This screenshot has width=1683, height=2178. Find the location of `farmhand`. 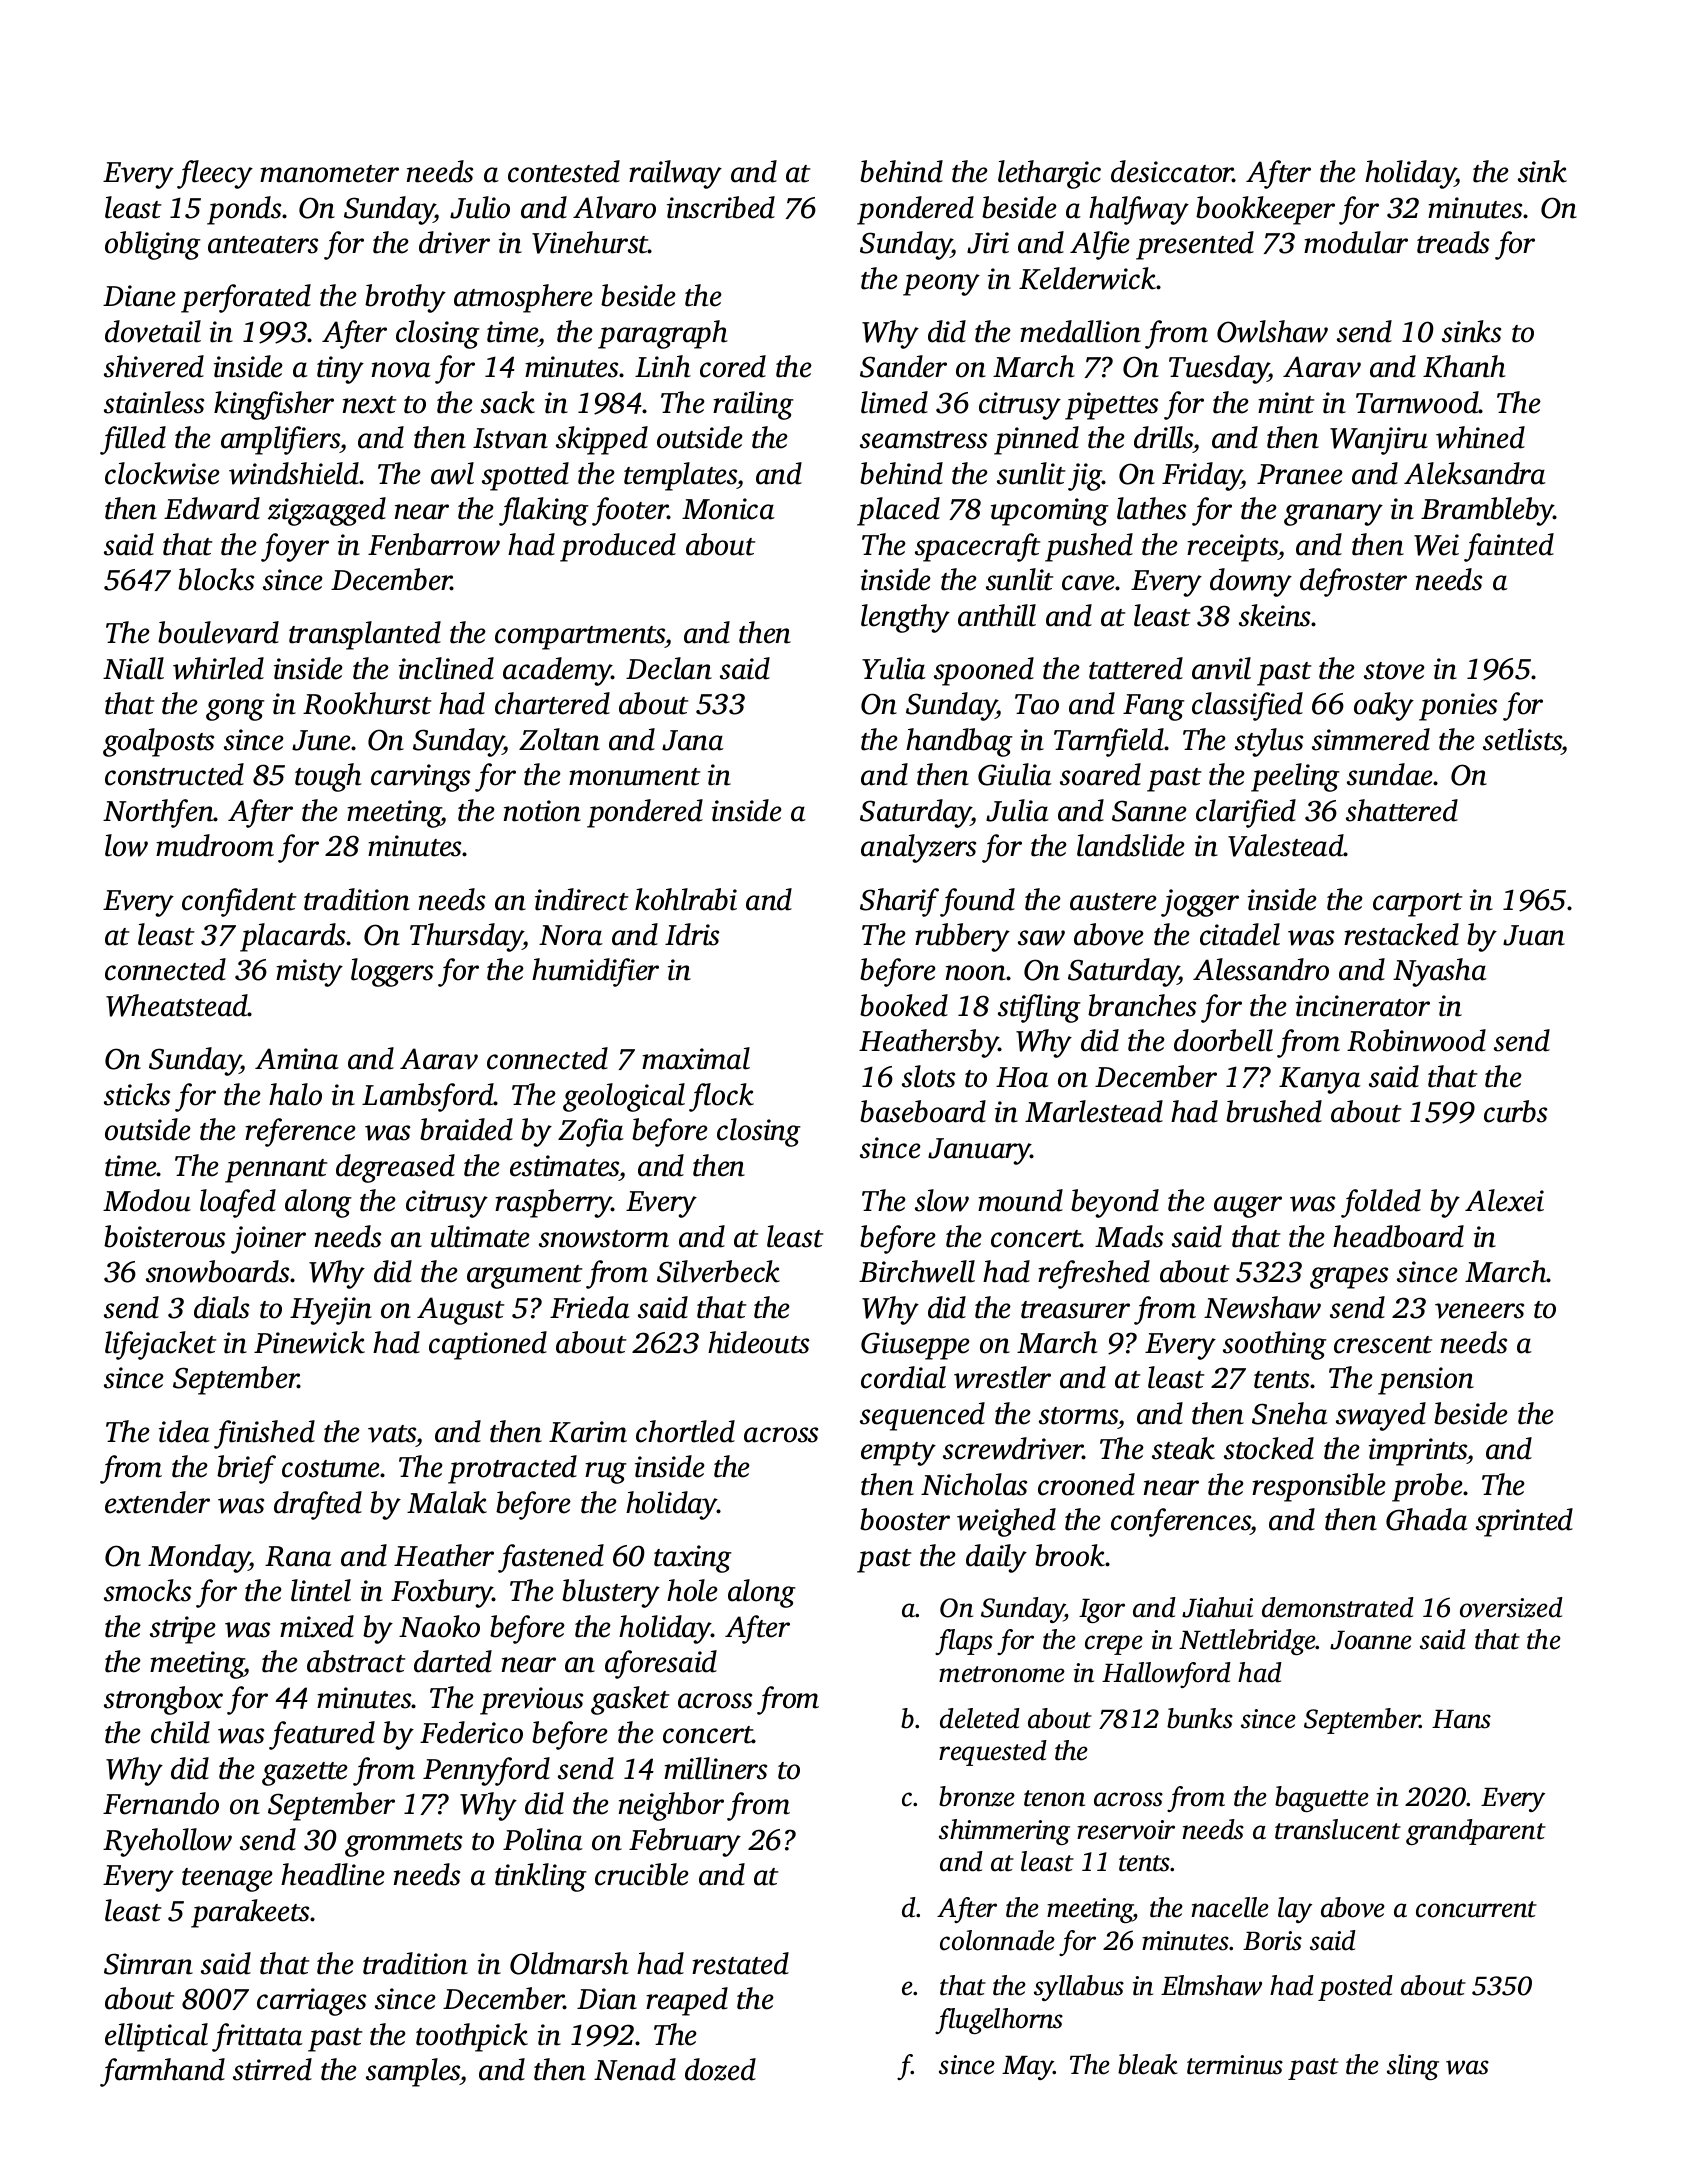

farmhand is located at coordinates (162, 2072).
